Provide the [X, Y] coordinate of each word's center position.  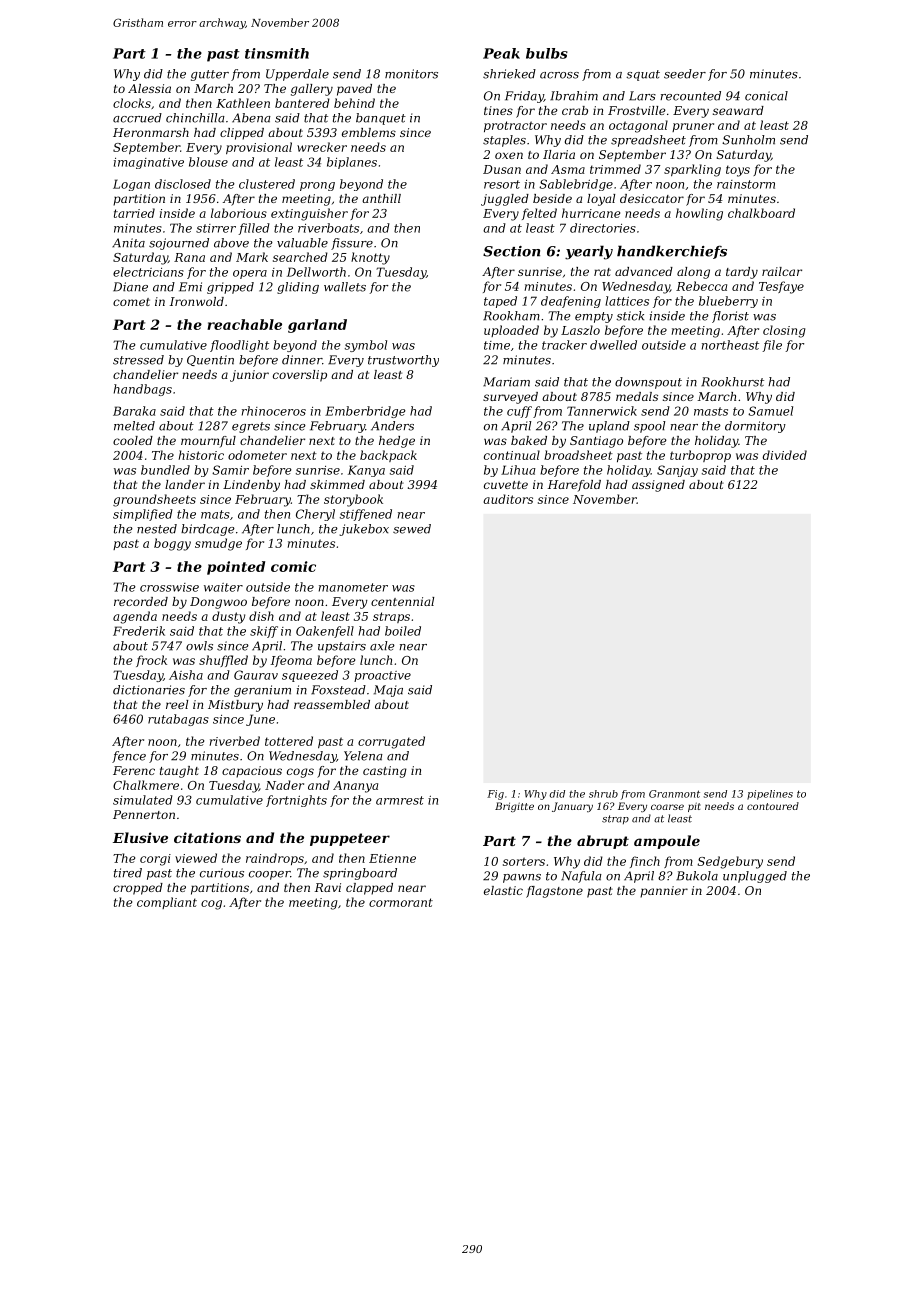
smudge [218, 544]
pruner [693, 127]
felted [539, 214]
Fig [495, 795]
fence [129, 757]
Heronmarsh [151, 132]
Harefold [574, 486]
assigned [658, 486]
